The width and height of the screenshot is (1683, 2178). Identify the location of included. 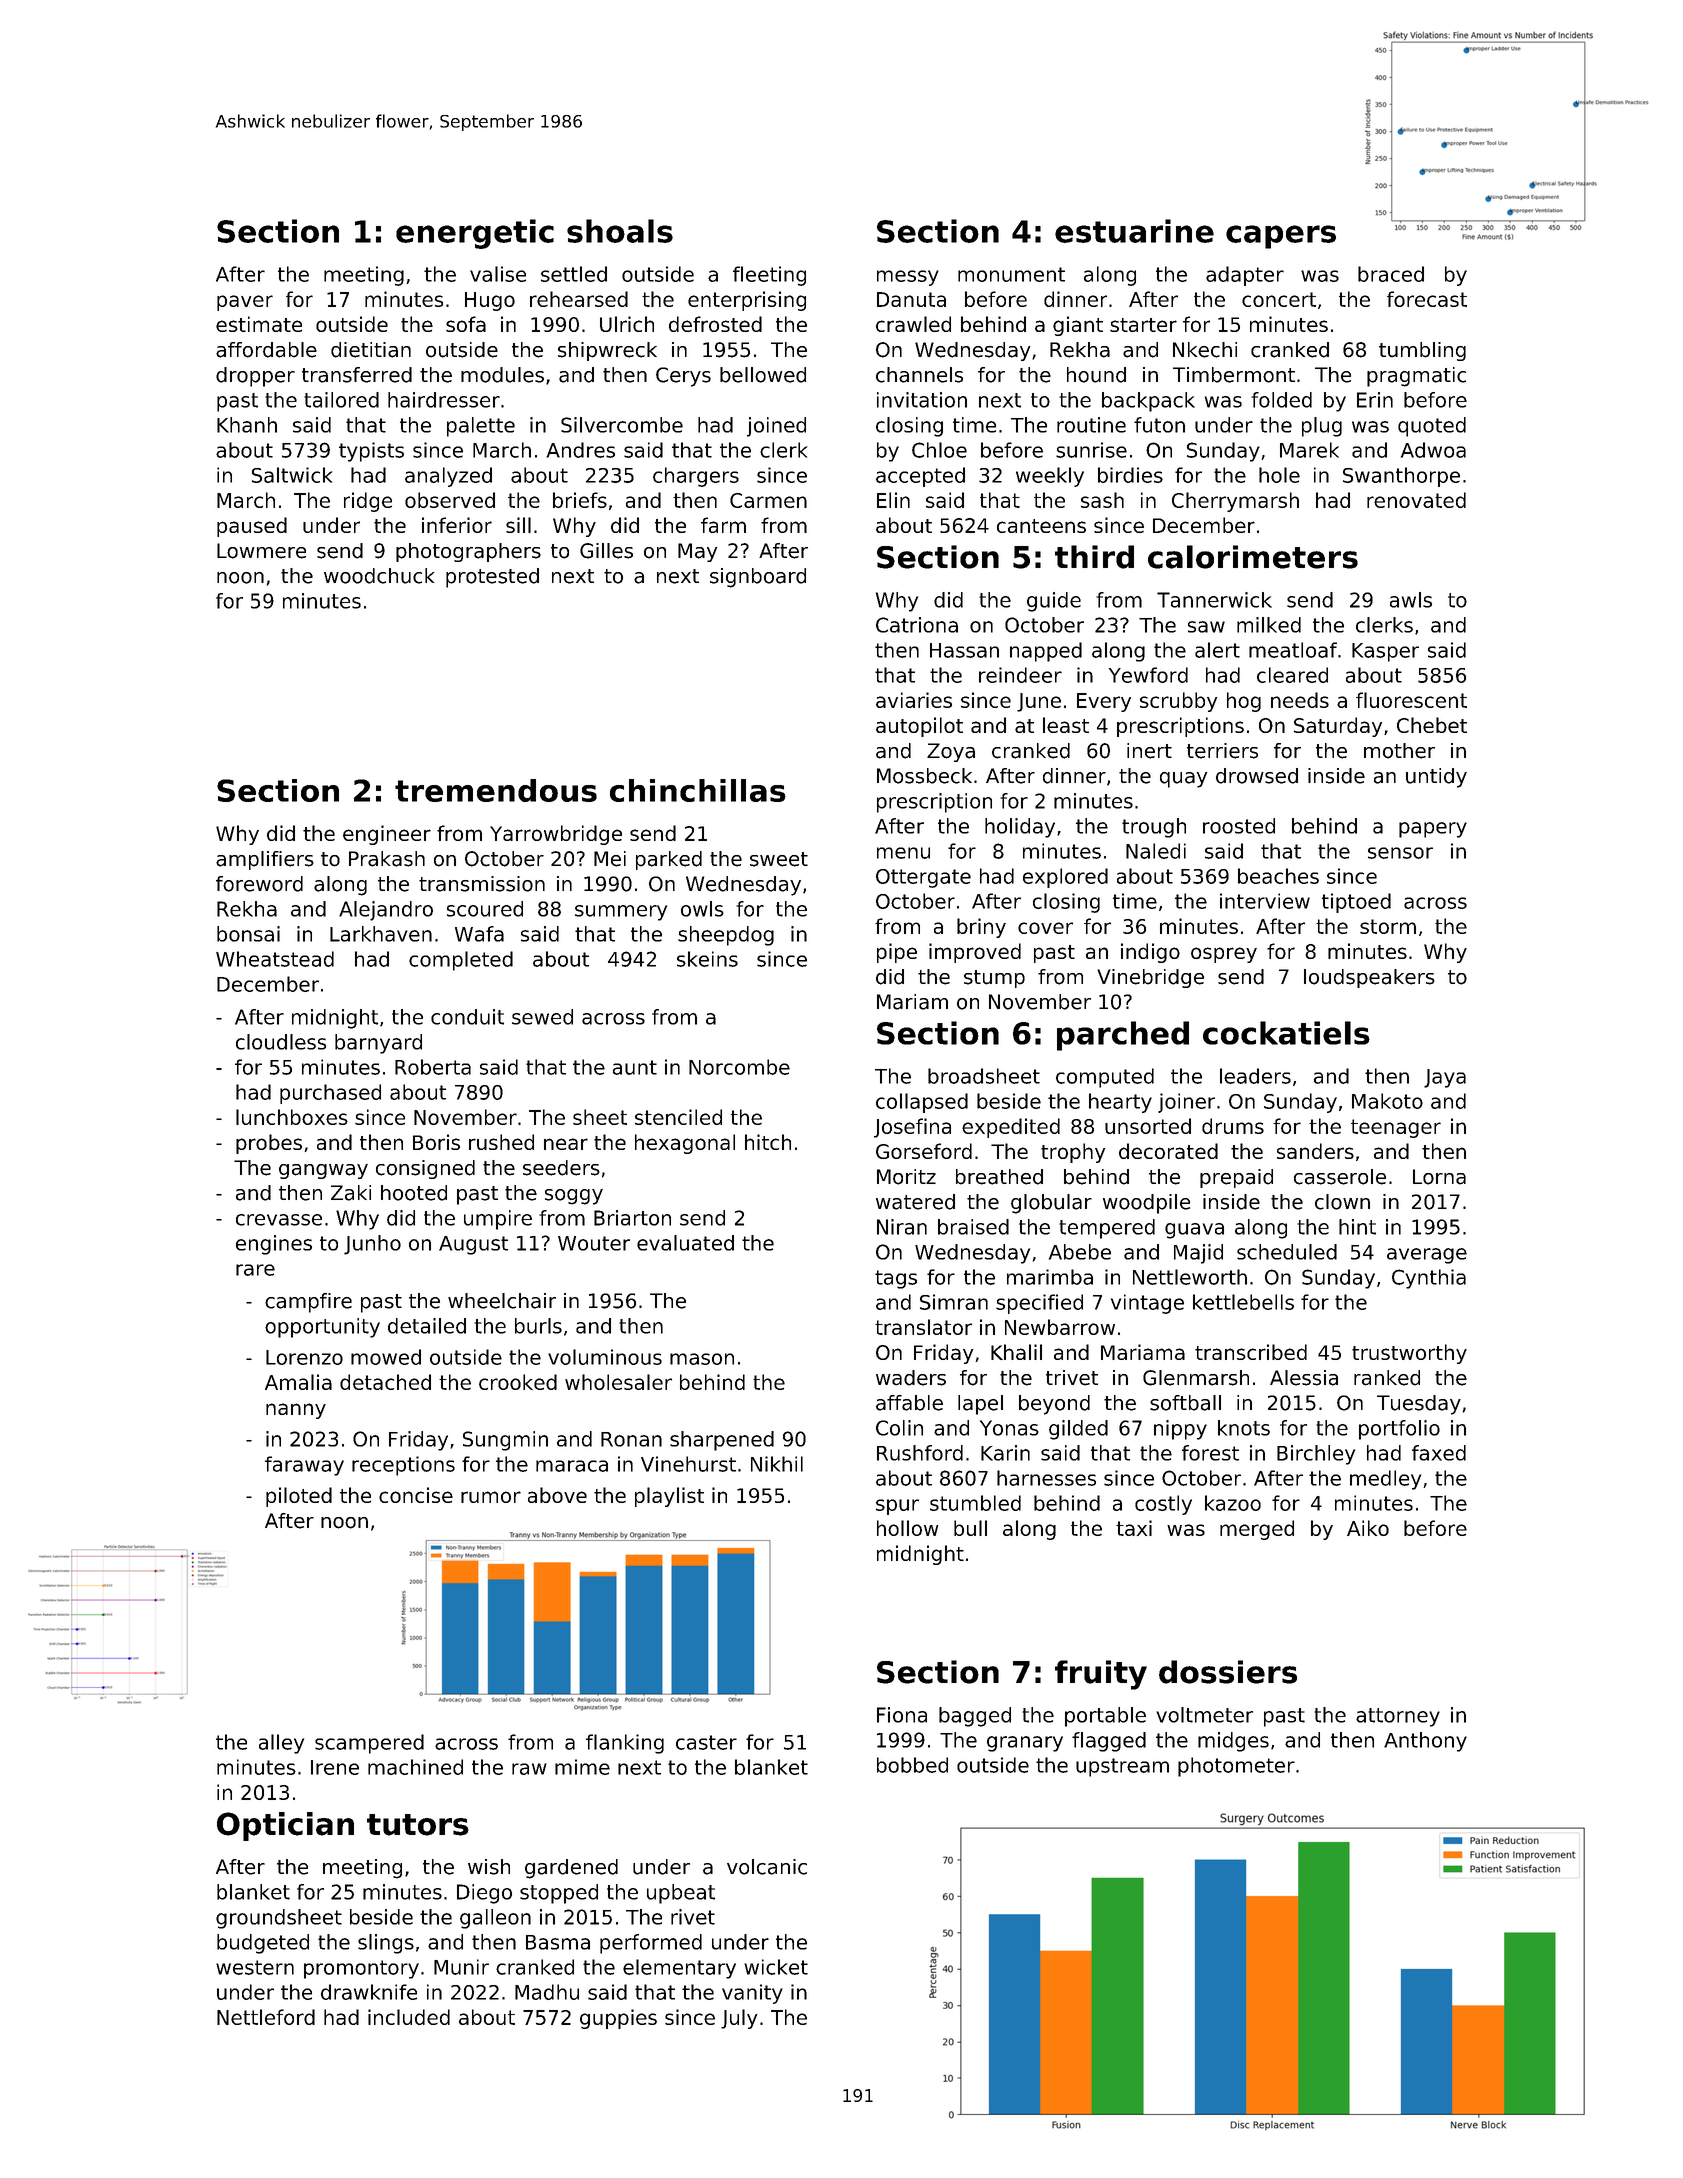
(409, 2017).
